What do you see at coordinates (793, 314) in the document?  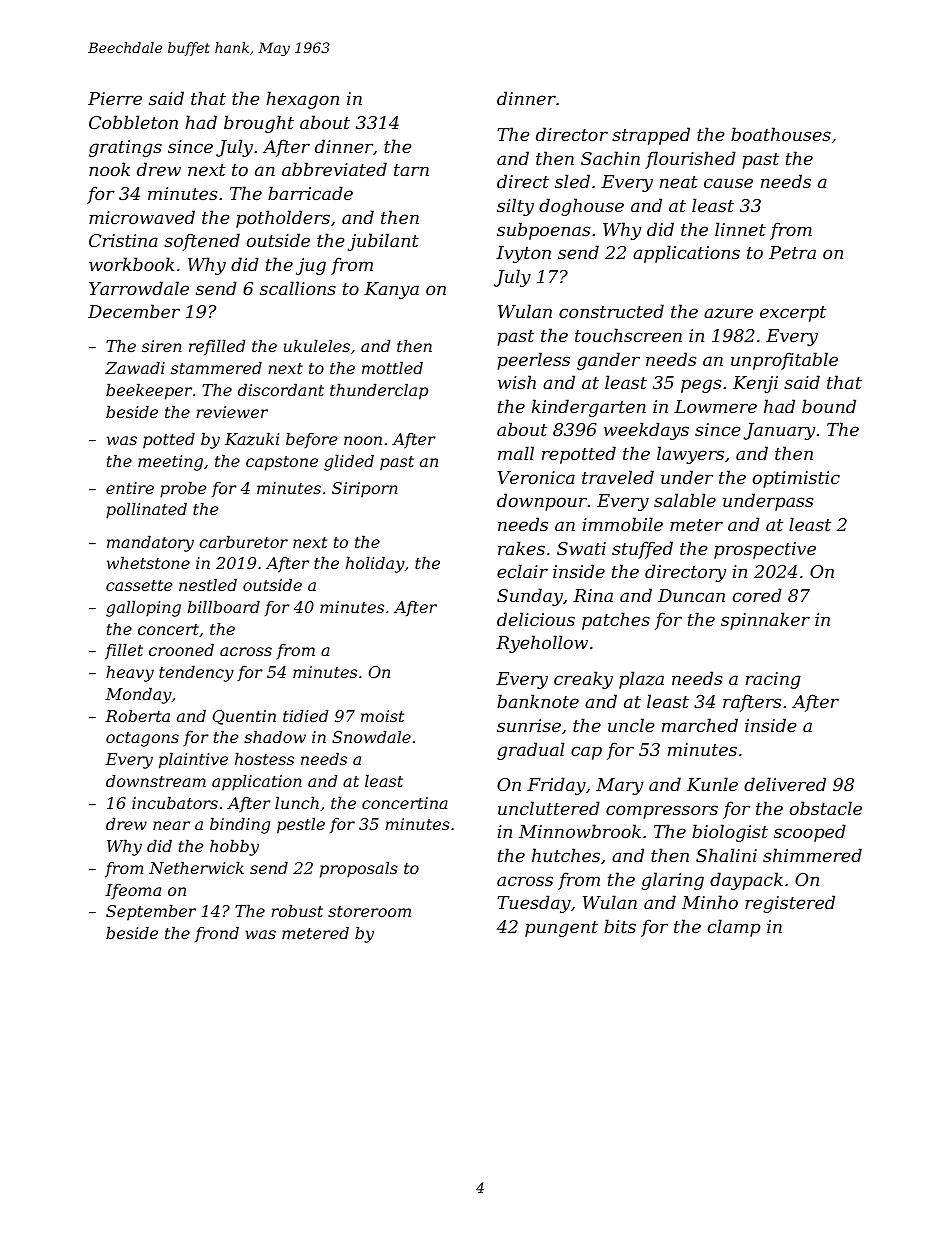 I see `excerpt` at bounding box center [793, 314].
